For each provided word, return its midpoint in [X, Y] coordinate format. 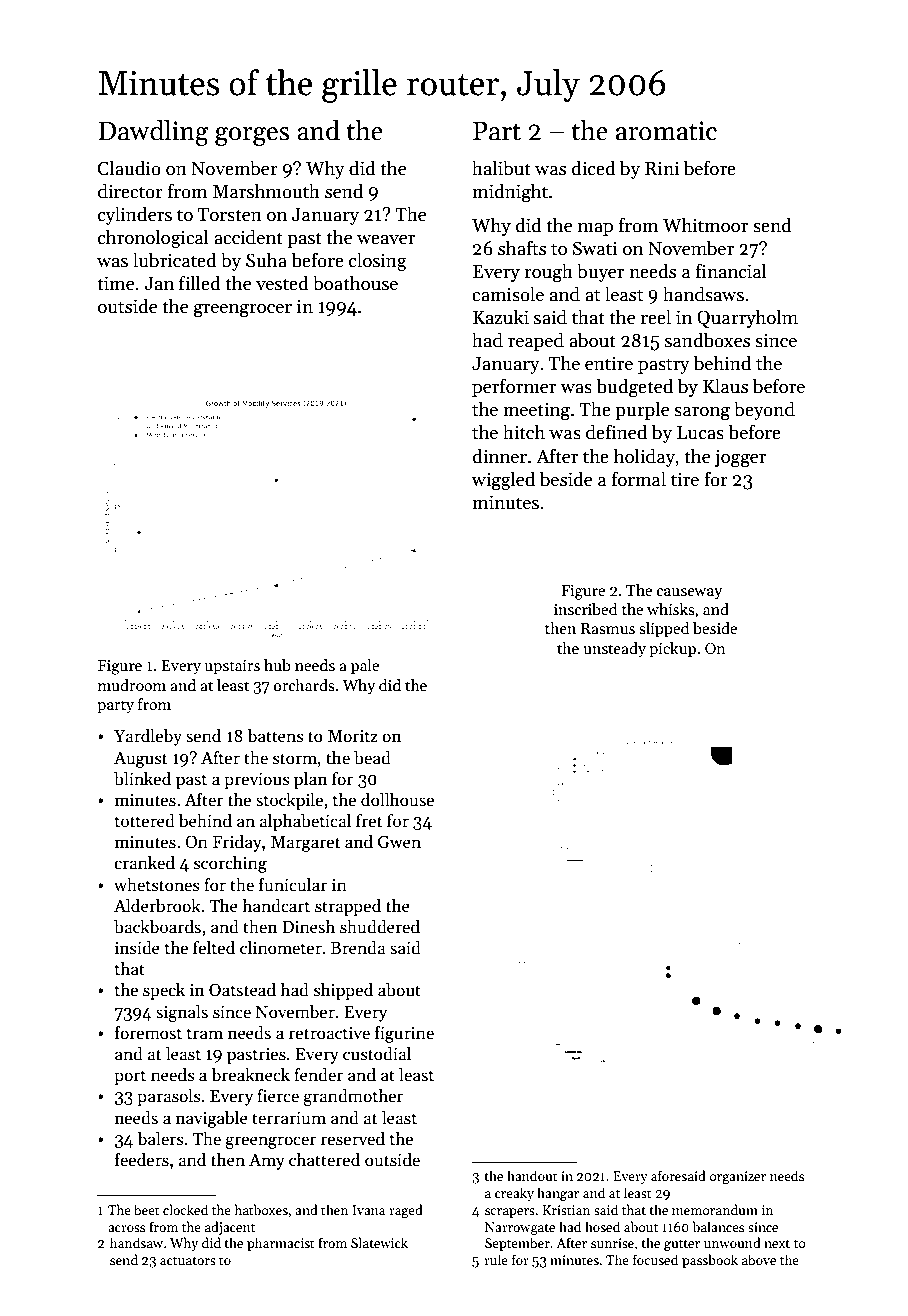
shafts [522, 248]
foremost [148, 1033]
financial [731, 271]
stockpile [289, 801]
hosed [602, 1226]
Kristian [566, 1210]
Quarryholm [747, 318]
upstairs [232, 667]
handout [532, 1175]
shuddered [380, 927]
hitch [524, 432]
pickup [672, 649]
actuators [188, 1260]
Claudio [129, 168]
